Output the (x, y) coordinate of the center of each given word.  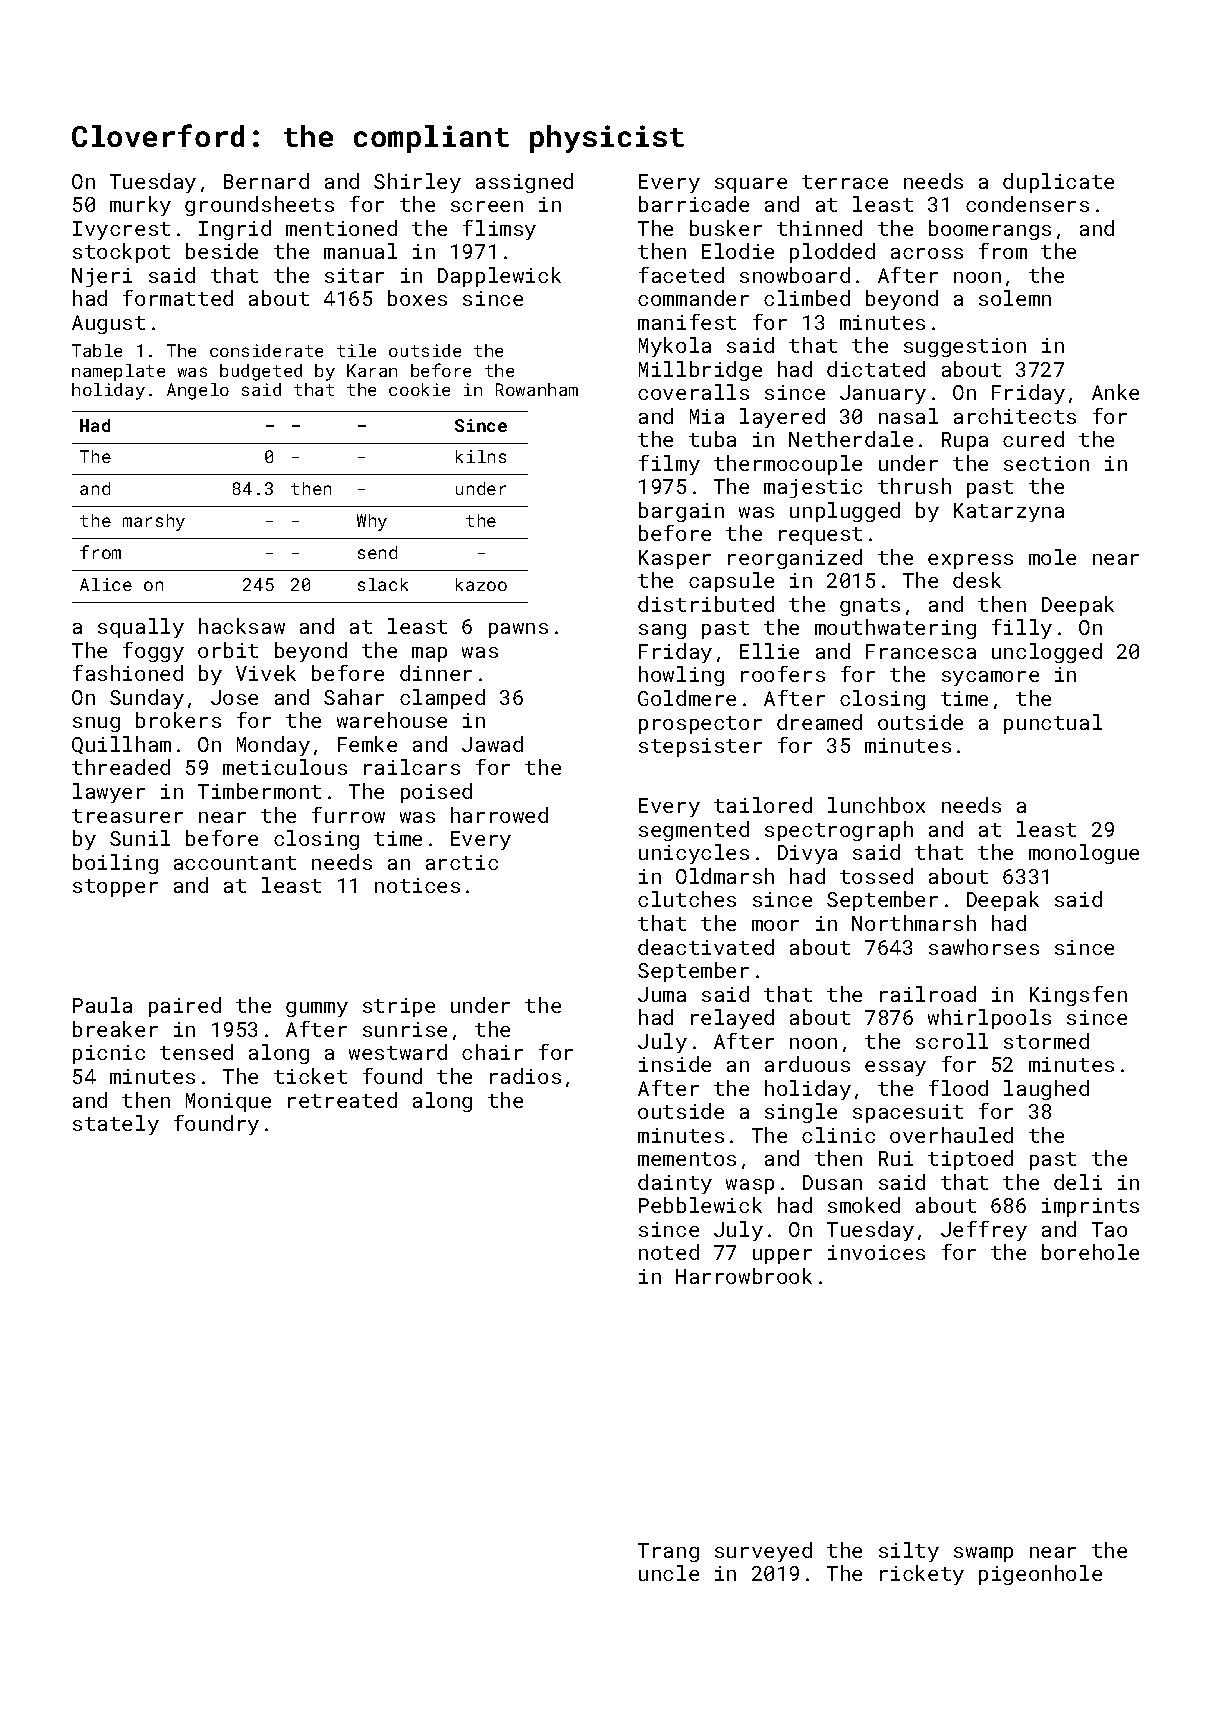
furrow (348, 815)
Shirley (417, 183)
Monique (228, 1102)
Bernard (266, 181)
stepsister (700, 747)
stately (116, 1125)
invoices (876, 1252)
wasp (750, 1186)
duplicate (1058, 183)
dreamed (819, 722)
